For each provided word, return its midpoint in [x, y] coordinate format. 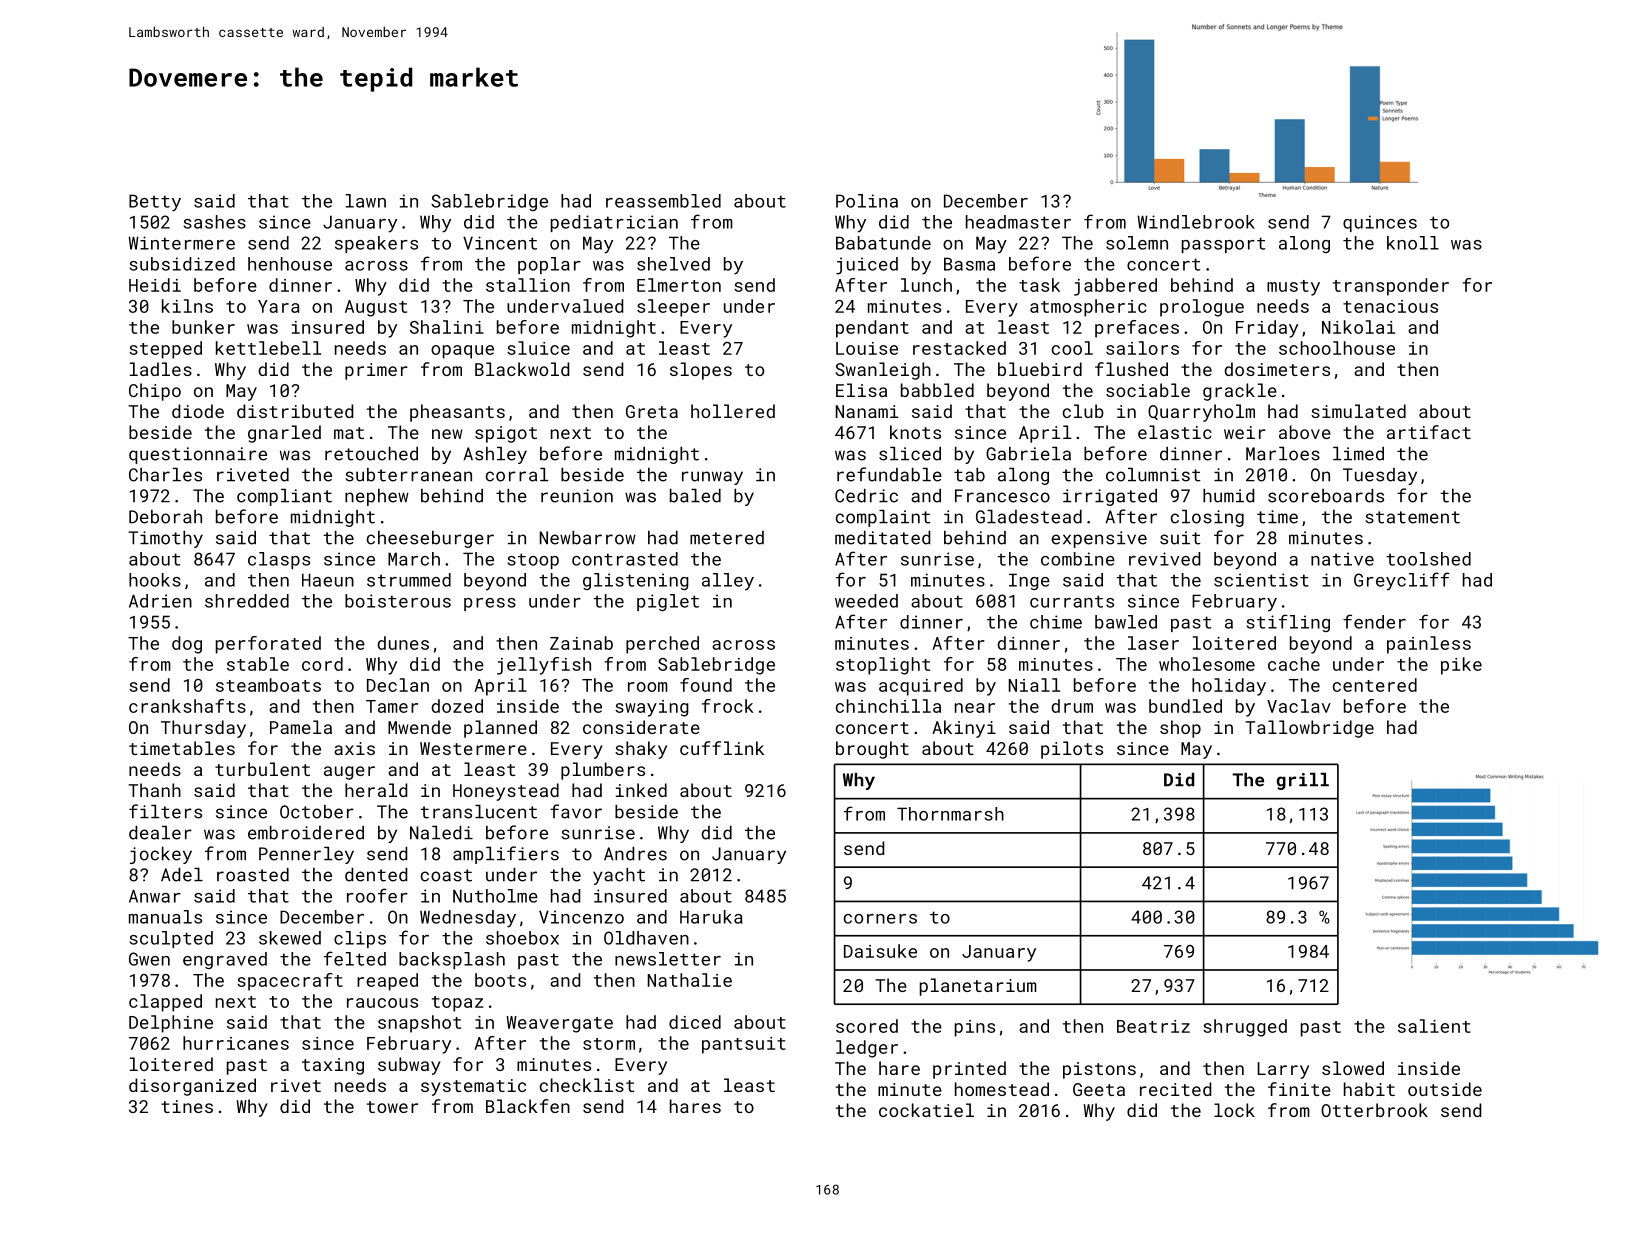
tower [392, 1107]
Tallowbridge [1309, 729]
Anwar [155, 896]
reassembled [663, 201]
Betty [155, 203]
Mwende [419, 727]
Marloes [1283, 454]
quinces [1380, 223]
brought [872, 750]
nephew [377, 497]
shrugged [1245, 1028]
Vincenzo [581, 917]
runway [712, 478]
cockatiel [926, 1110]
